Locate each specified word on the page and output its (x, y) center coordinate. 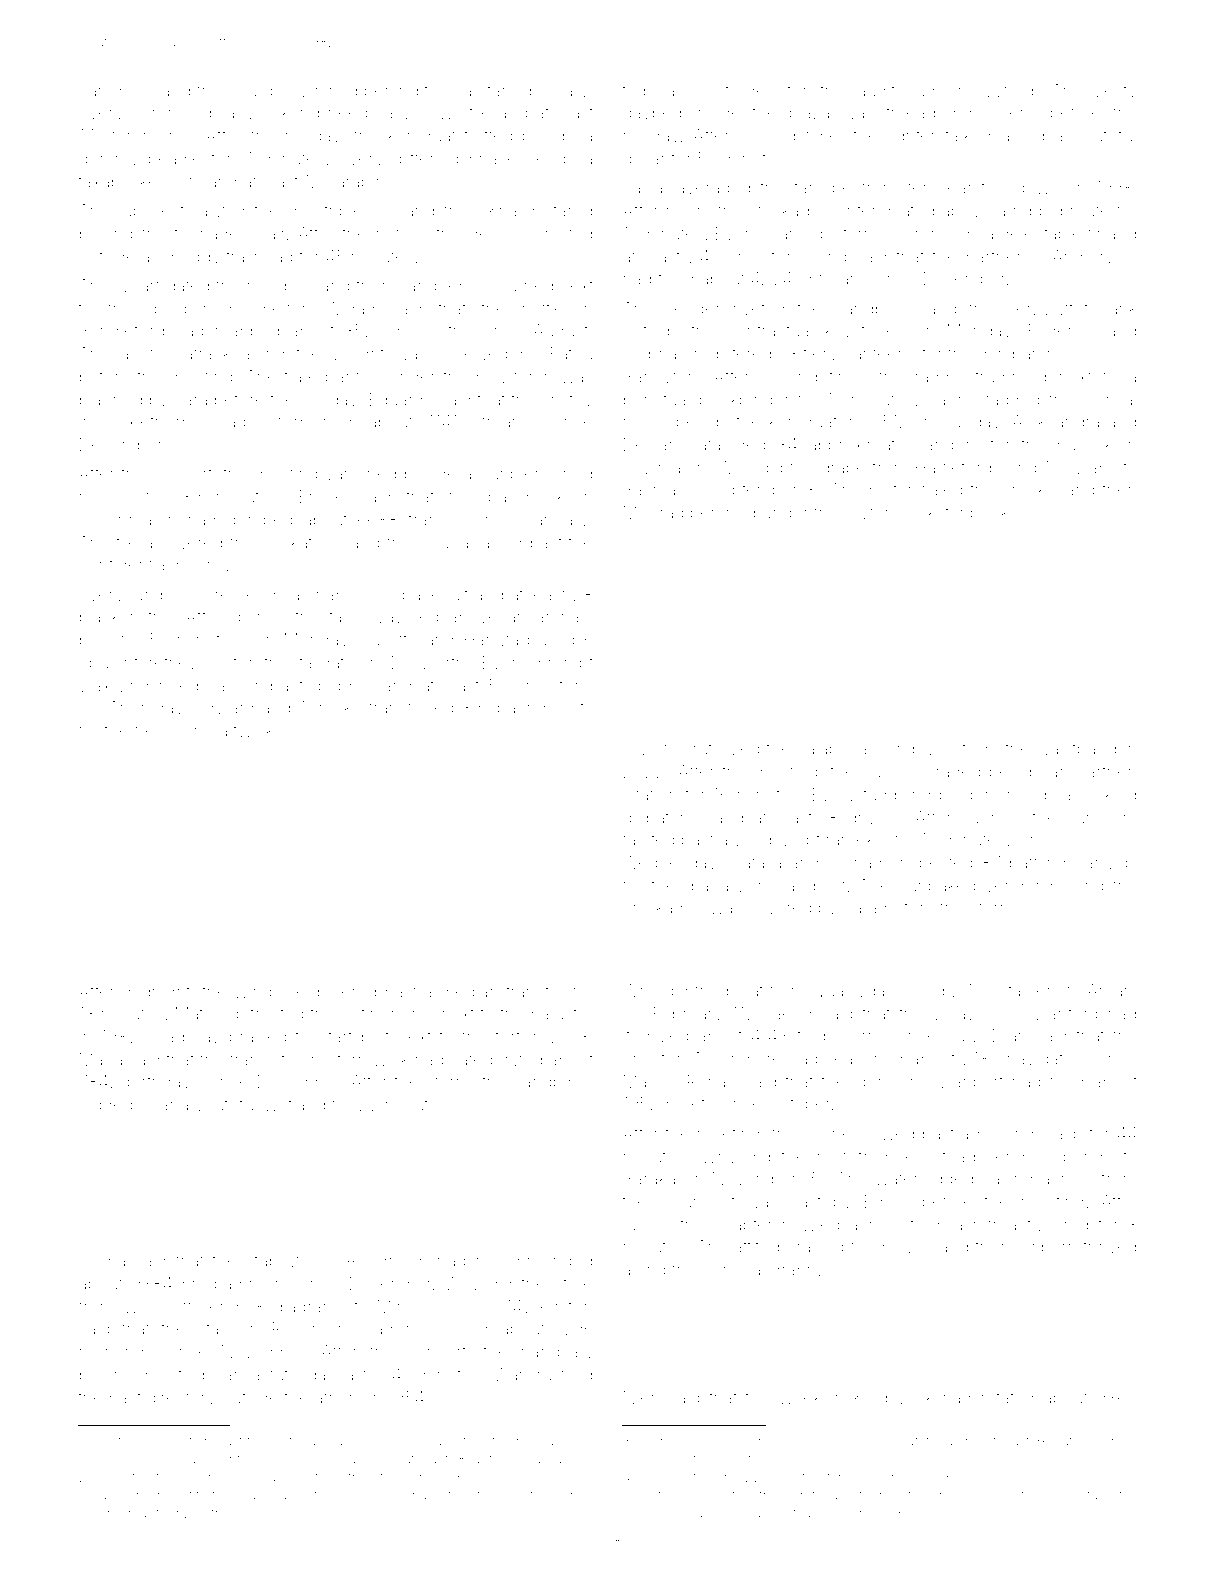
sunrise (990, 817)
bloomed (114, 1374)
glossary (555, 92)
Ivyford (1007, 92)
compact (269, 687)
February (687, 1015)
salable (825, 748)
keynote (171, 183)
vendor (1013, 885)
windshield (276, 991)
